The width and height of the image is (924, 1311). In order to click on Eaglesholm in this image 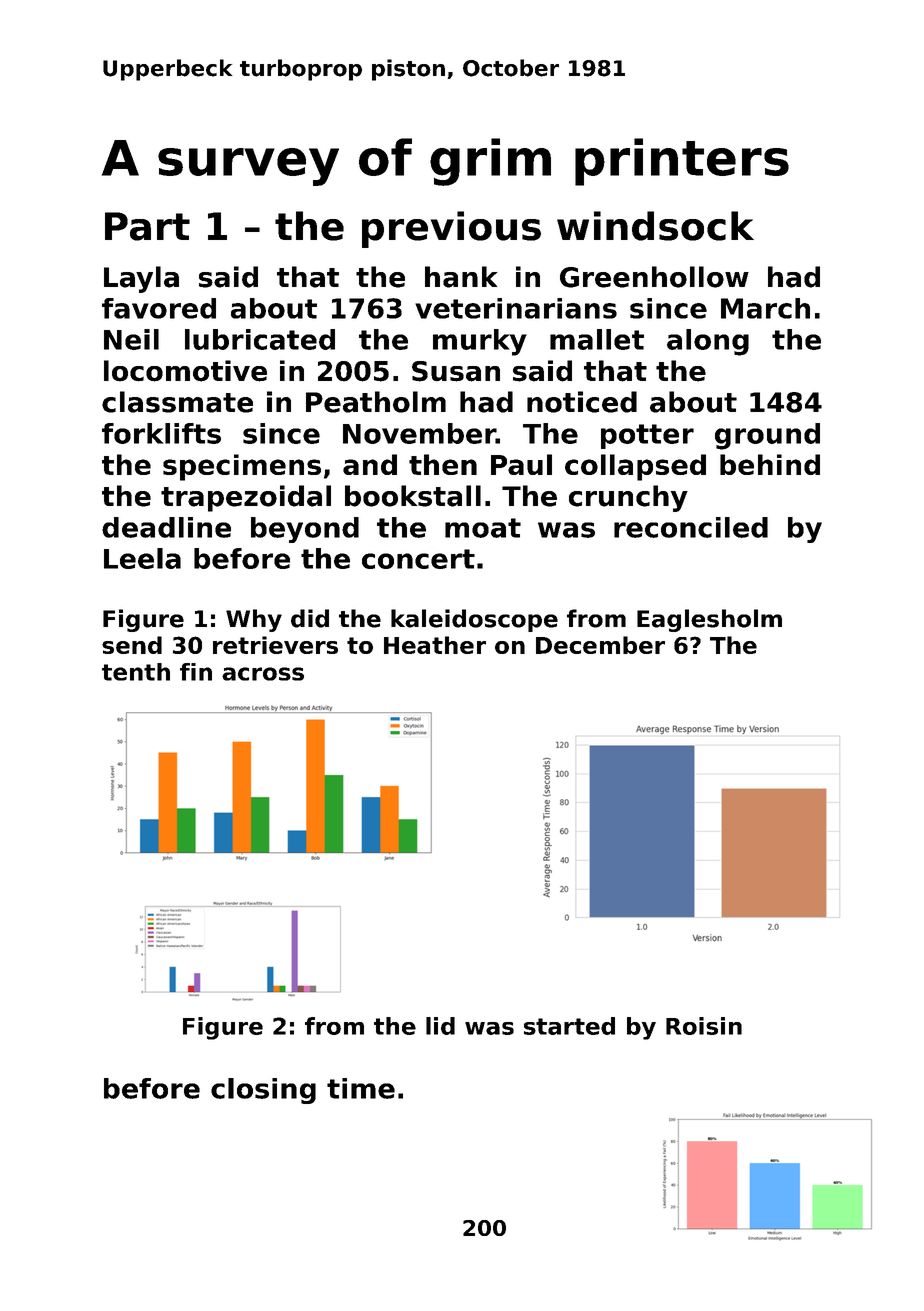, I will do `click(709, 620)`.
